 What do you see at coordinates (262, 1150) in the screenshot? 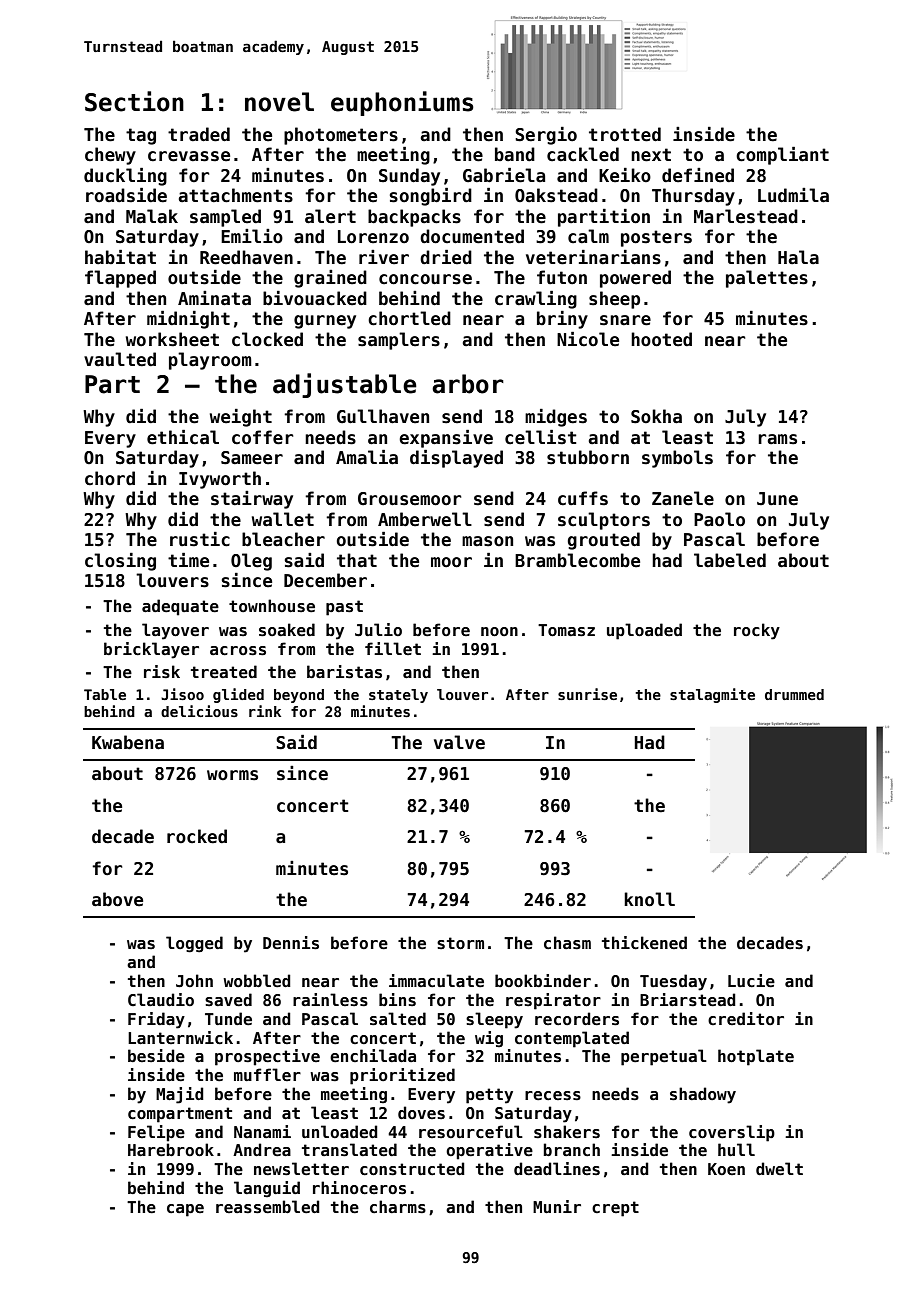
I see `Andrea` at bounding box center [262, 1150].
